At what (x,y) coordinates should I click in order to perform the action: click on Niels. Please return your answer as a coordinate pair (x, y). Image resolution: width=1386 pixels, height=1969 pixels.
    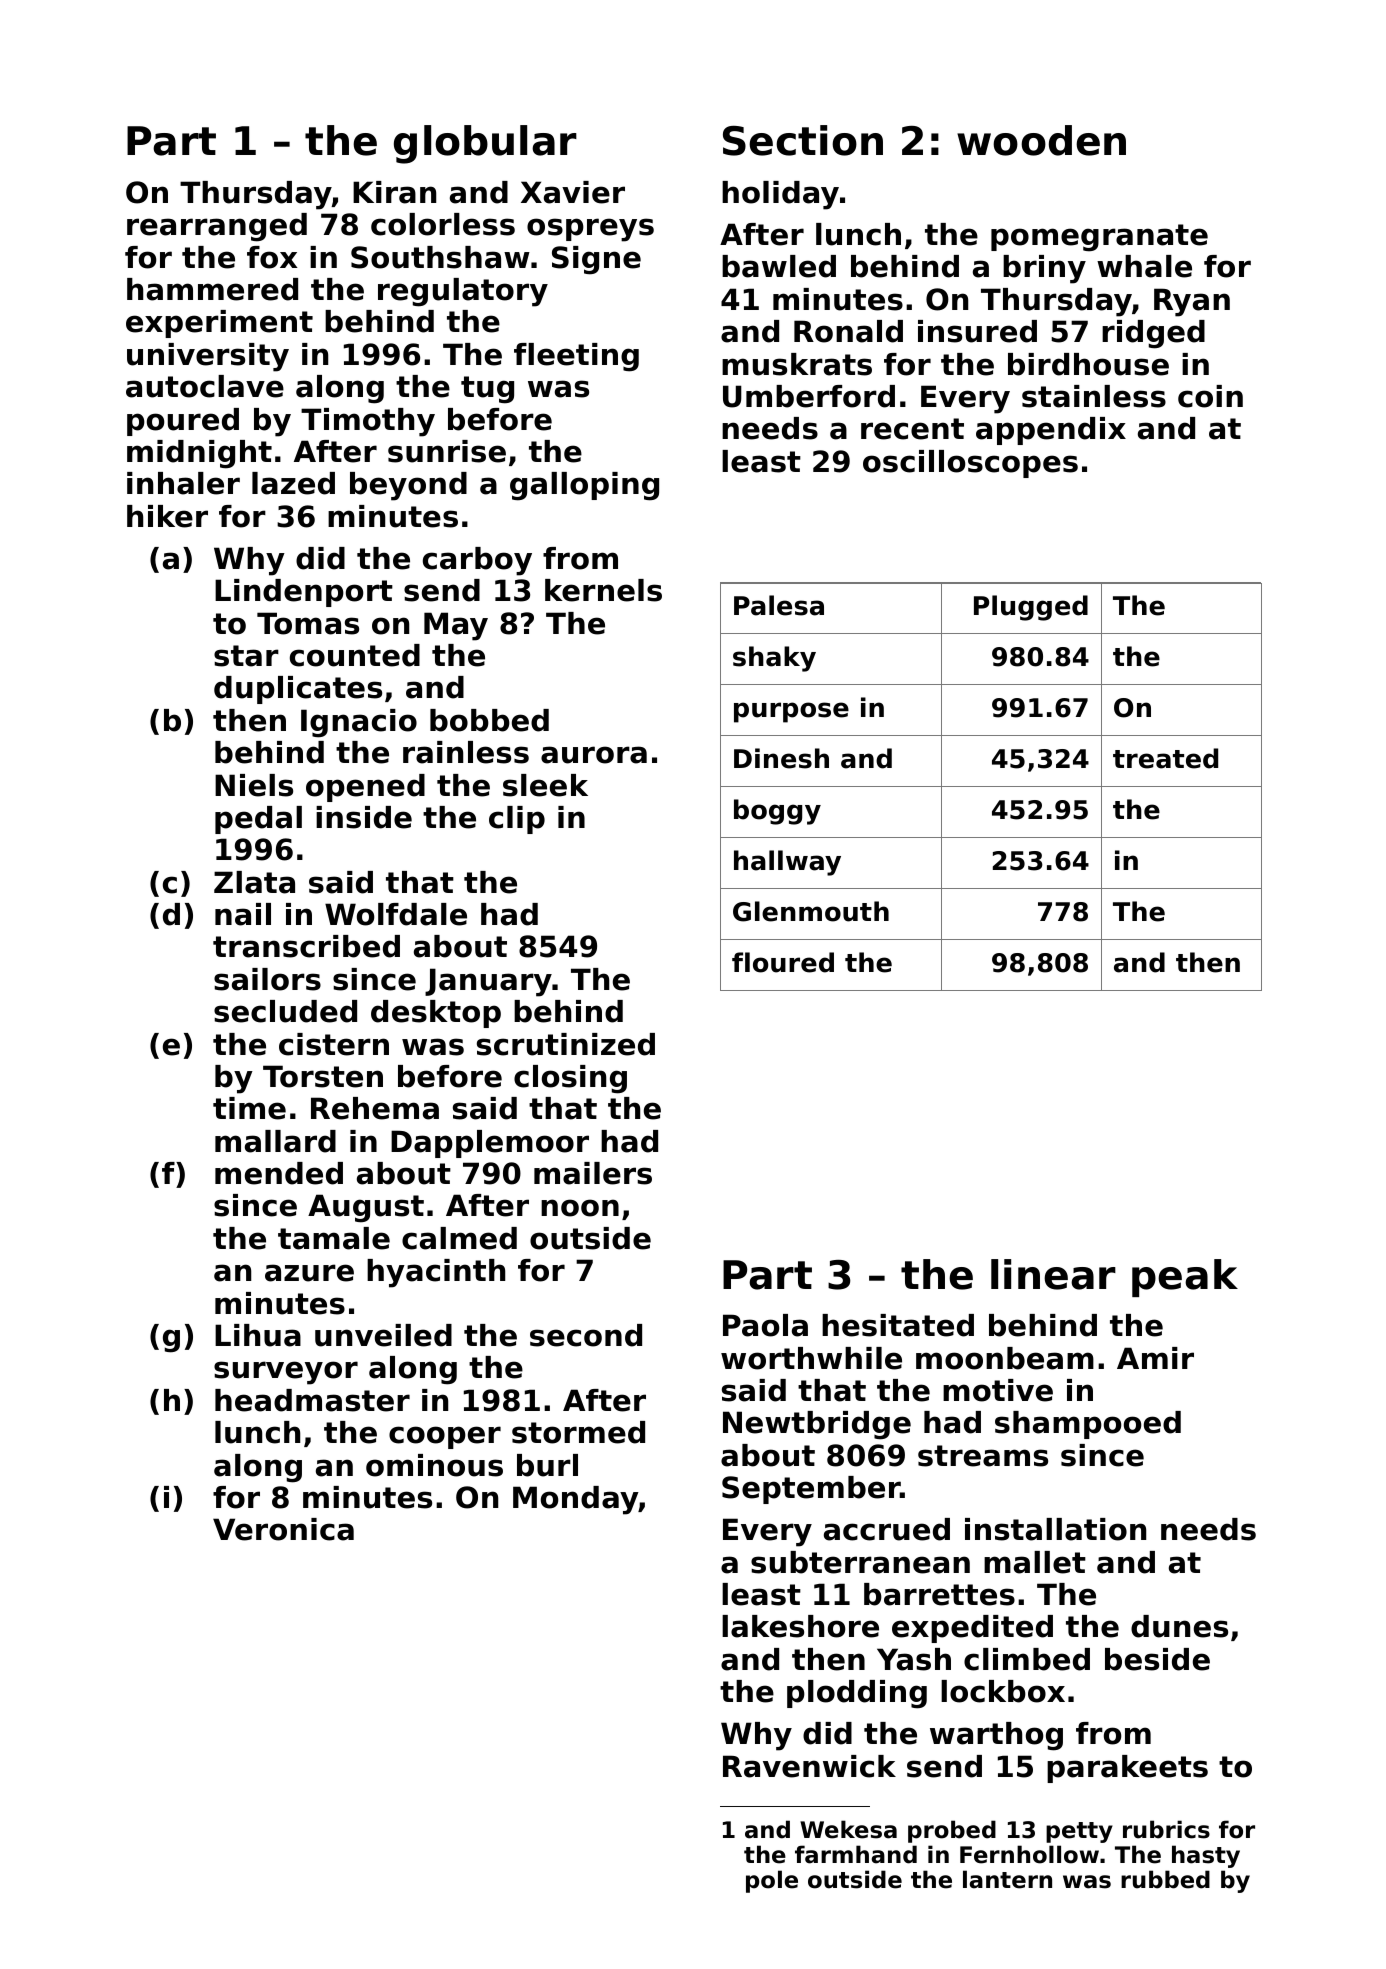
    Looking at the image, I should click on (254, 785).
